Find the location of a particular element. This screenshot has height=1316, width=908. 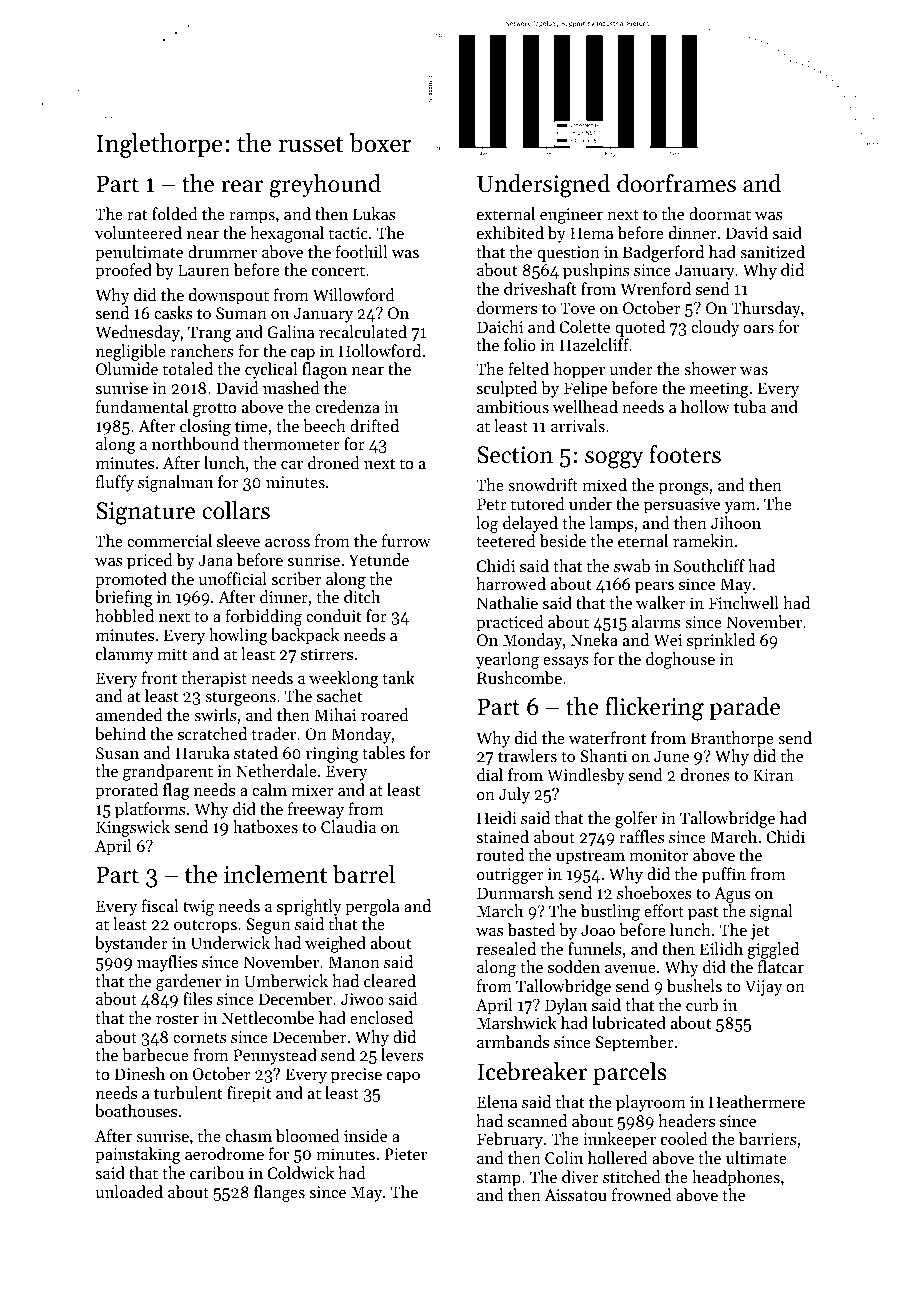

external is located at coordinates (506, 213).
